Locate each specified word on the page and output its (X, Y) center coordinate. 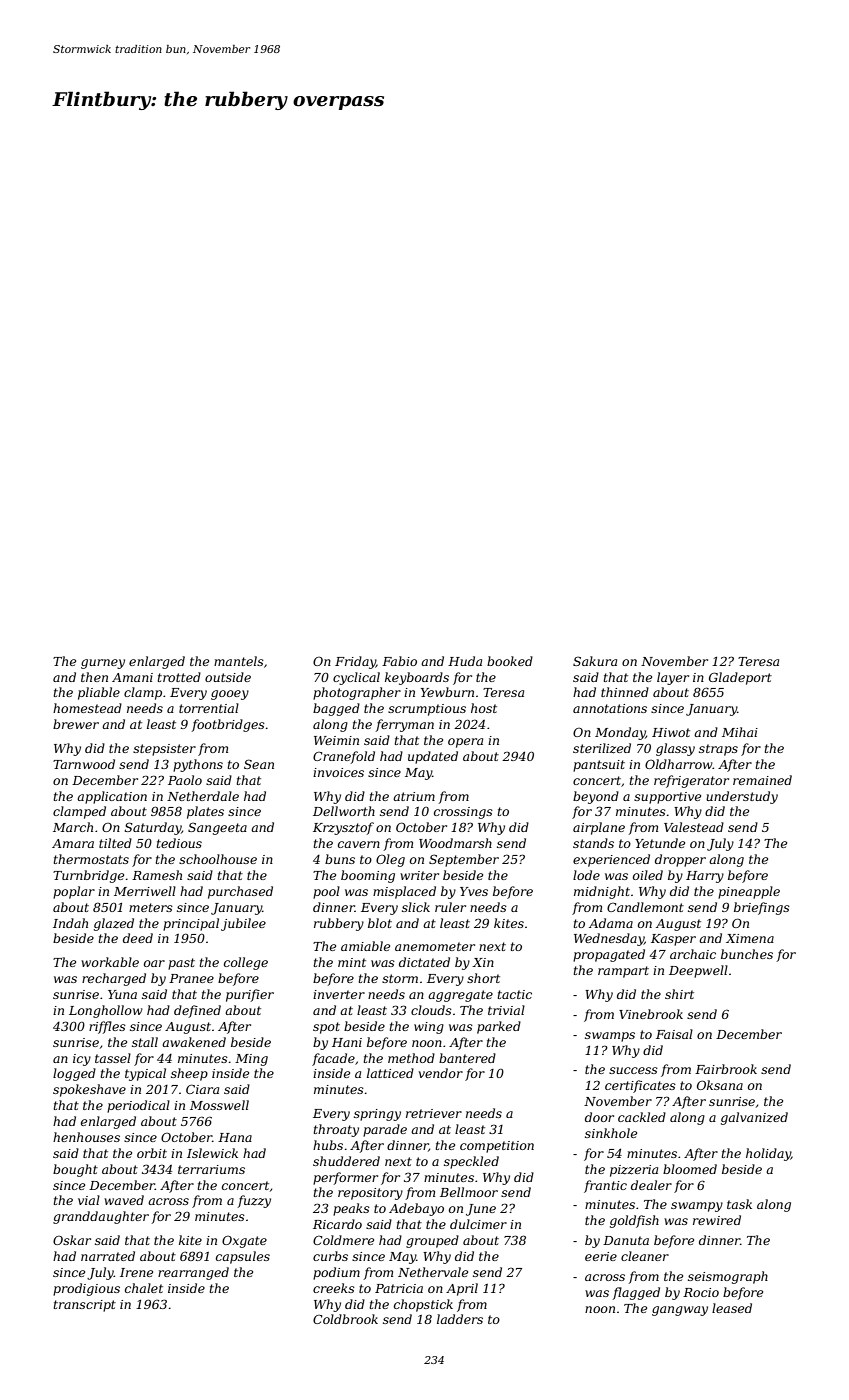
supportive (667, 798)
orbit (152, 1153)
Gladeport (740, 678)
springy (377, 1115)
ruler (450, 907)
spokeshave (89, 1090)
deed (138, 938)
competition (497, 1147)
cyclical (356, 678)
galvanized (754, 1118)
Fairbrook (726, 1069)
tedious (179, 843)
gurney (103, 664)
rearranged (193, 1273)
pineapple (749, 892)
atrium (414, 796)
